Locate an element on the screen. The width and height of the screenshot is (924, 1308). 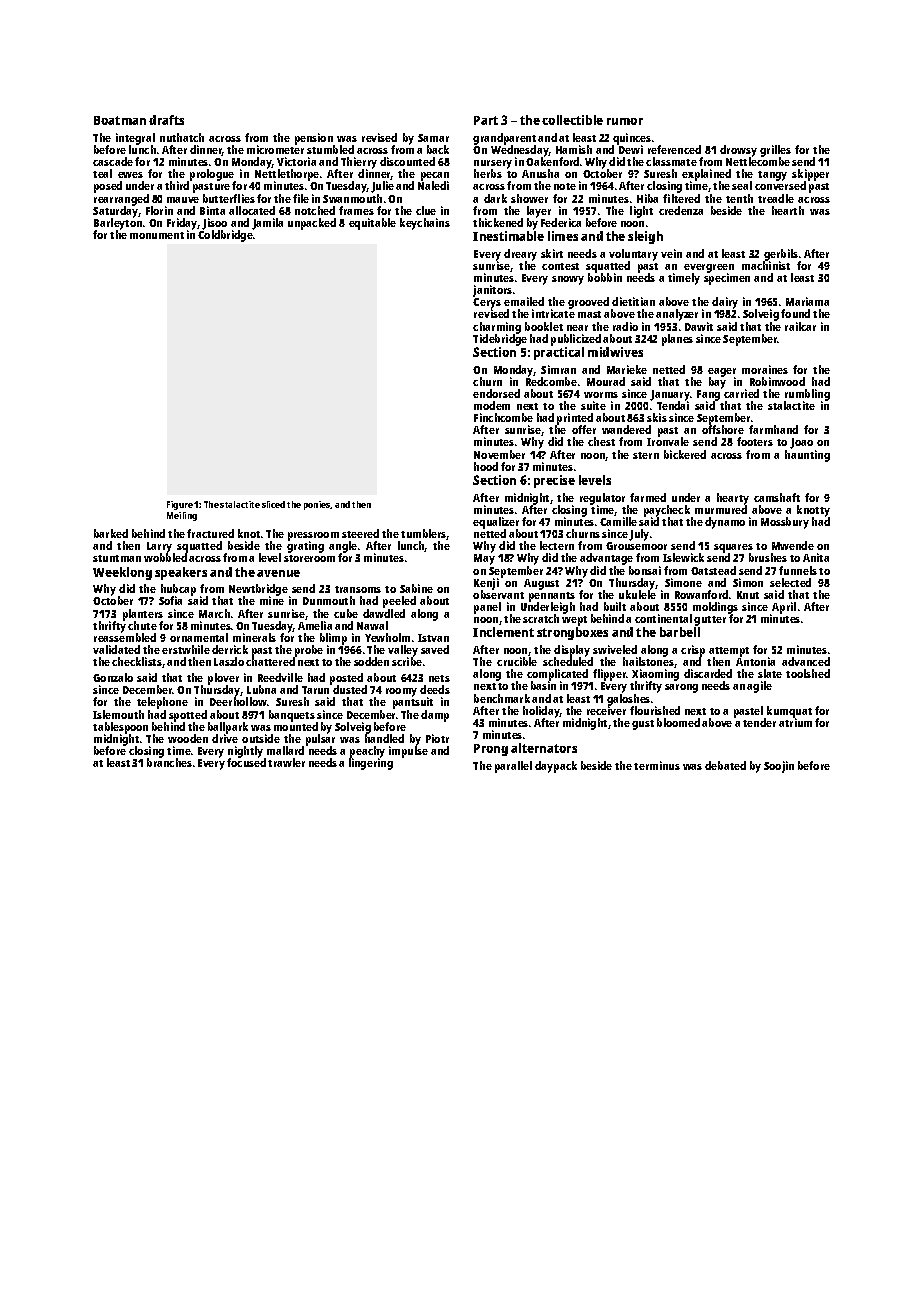
continental is located at coordinates (663, 618).
